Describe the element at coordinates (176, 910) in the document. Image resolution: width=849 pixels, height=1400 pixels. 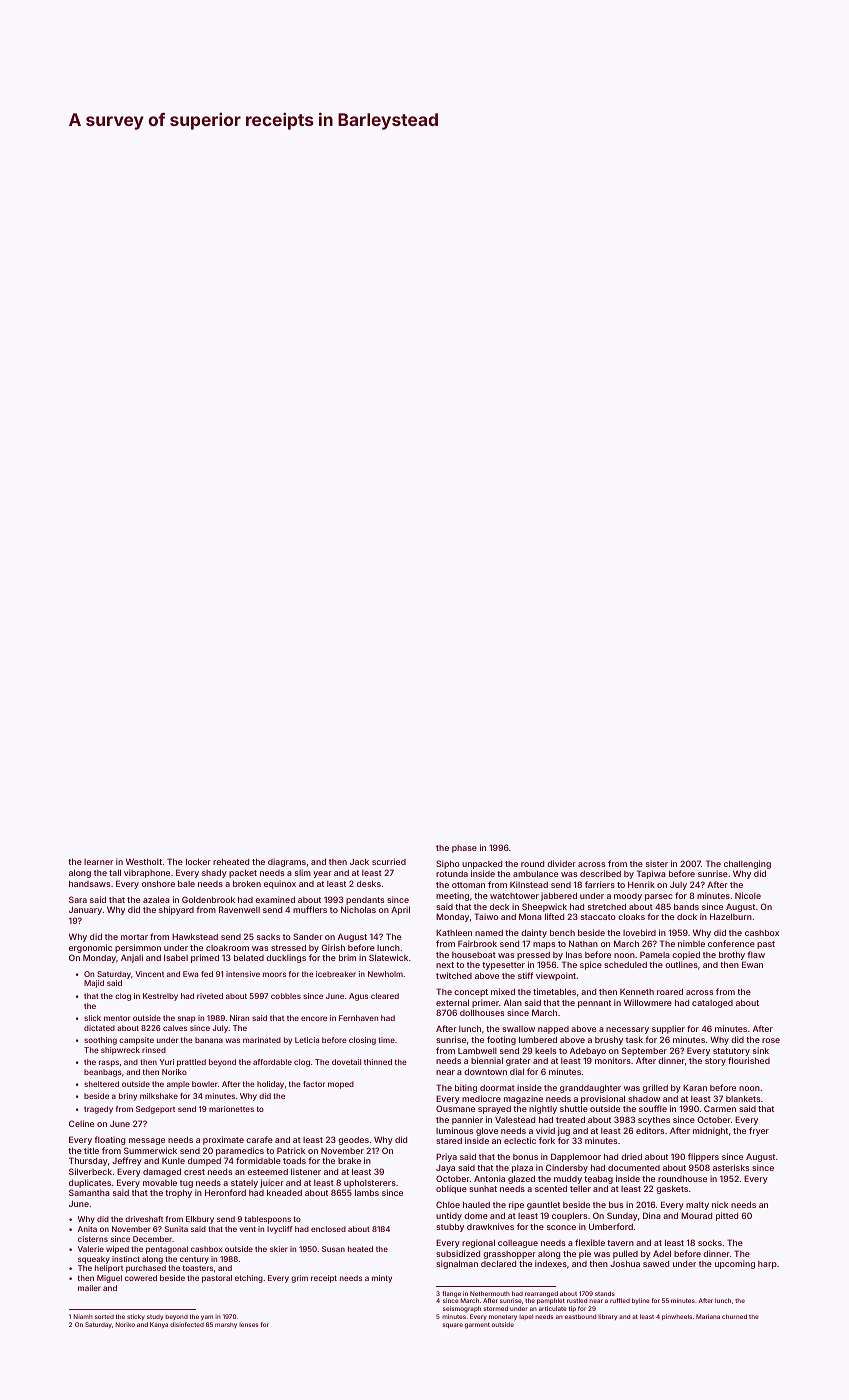
I see `shipyard` at that location.
